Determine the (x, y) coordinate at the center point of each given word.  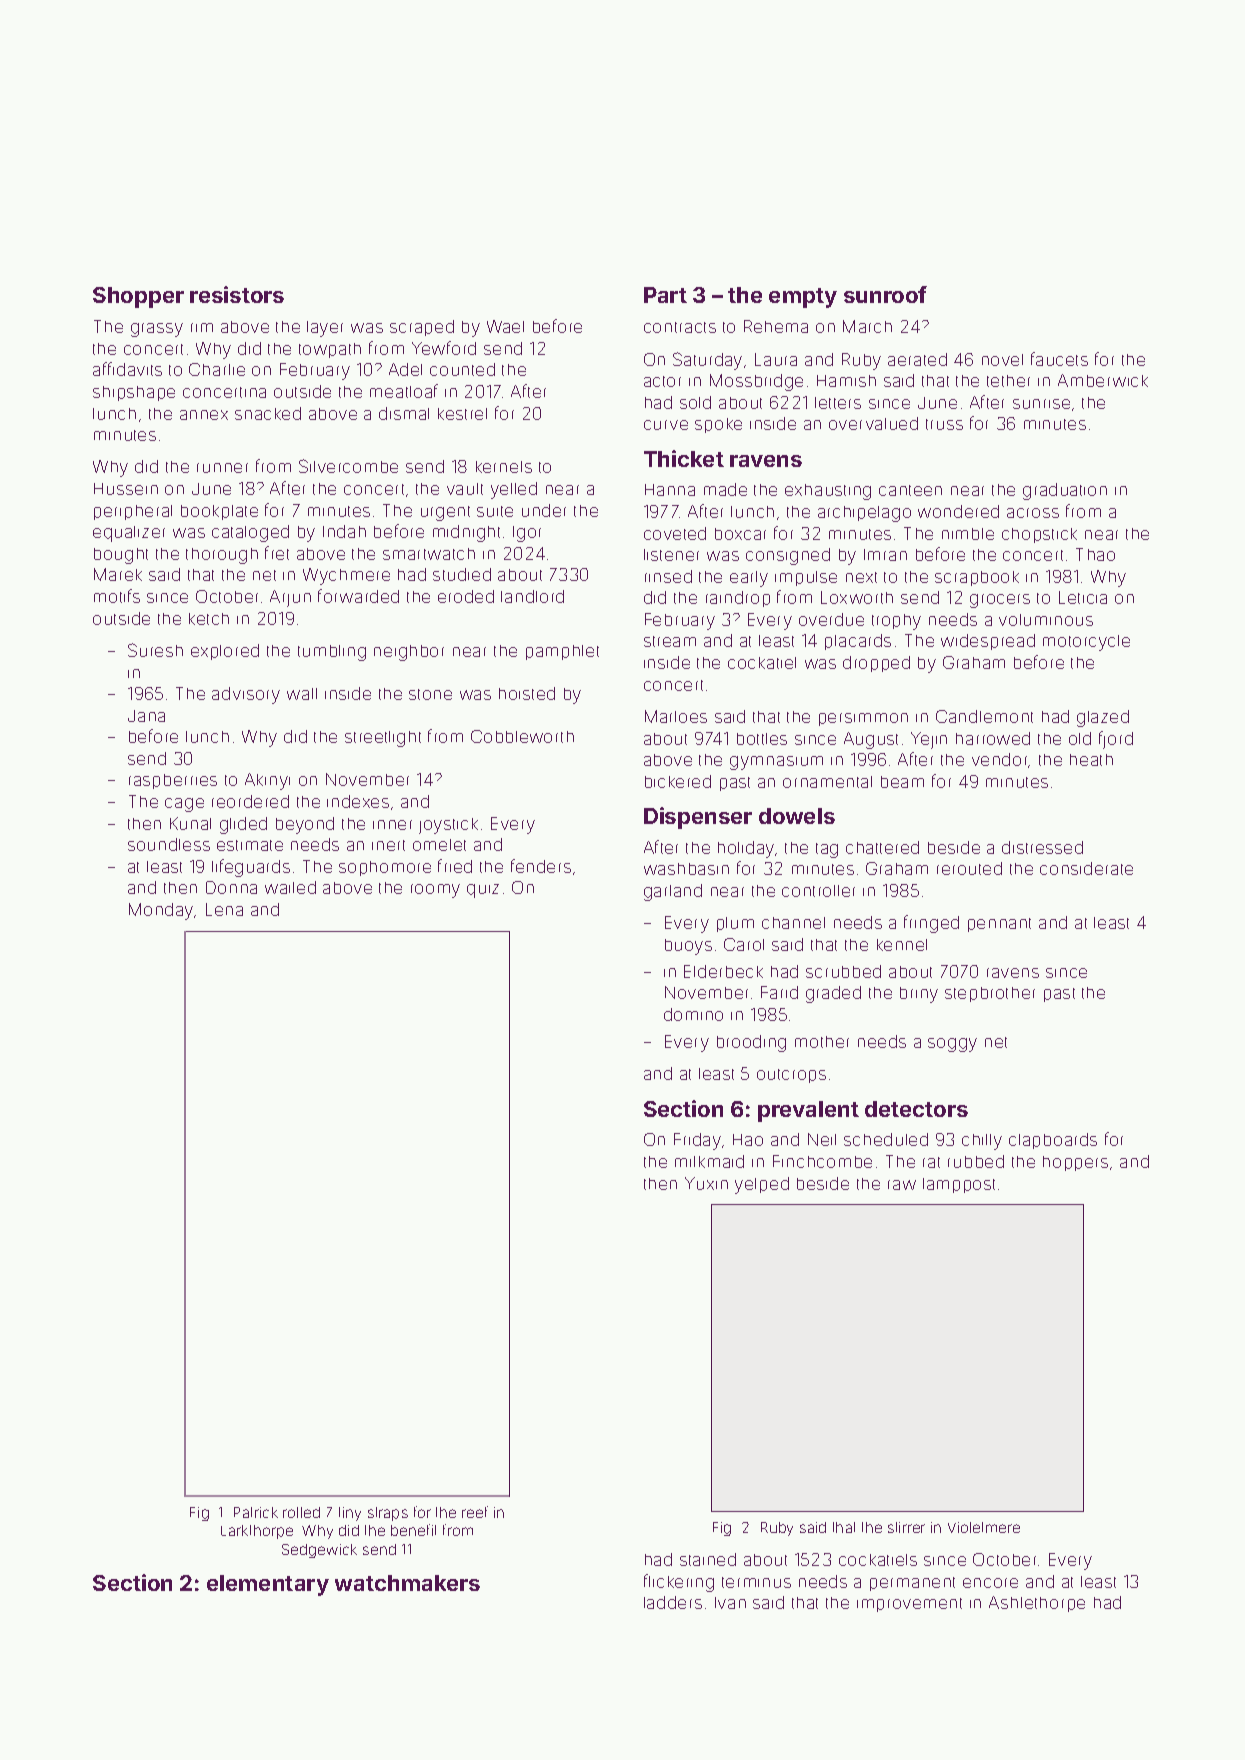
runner (222, 468)
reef (475, 1512)
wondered (958, 511)
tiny (350, 1514)
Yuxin (706, 1183)
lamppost (959, 1185)
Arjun (290, 598)
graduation (1065, 491)
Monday (162, 911)
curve (666, 425)
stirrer (906, 1527)
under (544, 510)
